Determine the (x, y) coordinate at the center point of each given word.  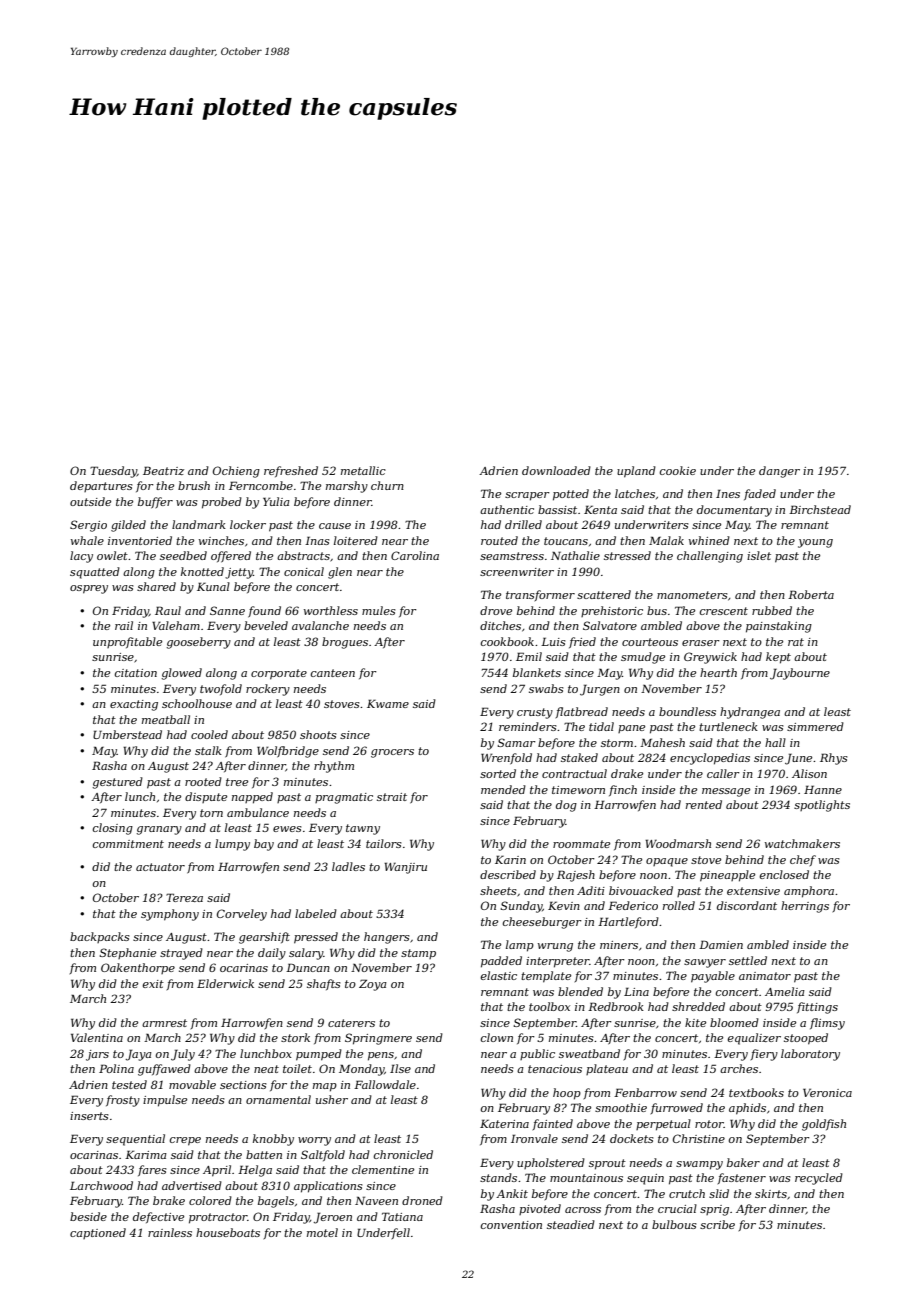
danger (779, 472)
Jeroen (333, 1218)
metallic (363, 470)
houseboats (228, 1232)
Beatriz (163, 470)
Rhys (834, 759)
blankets (537, 672)
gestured (117, 783)
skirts (771, 1193)
